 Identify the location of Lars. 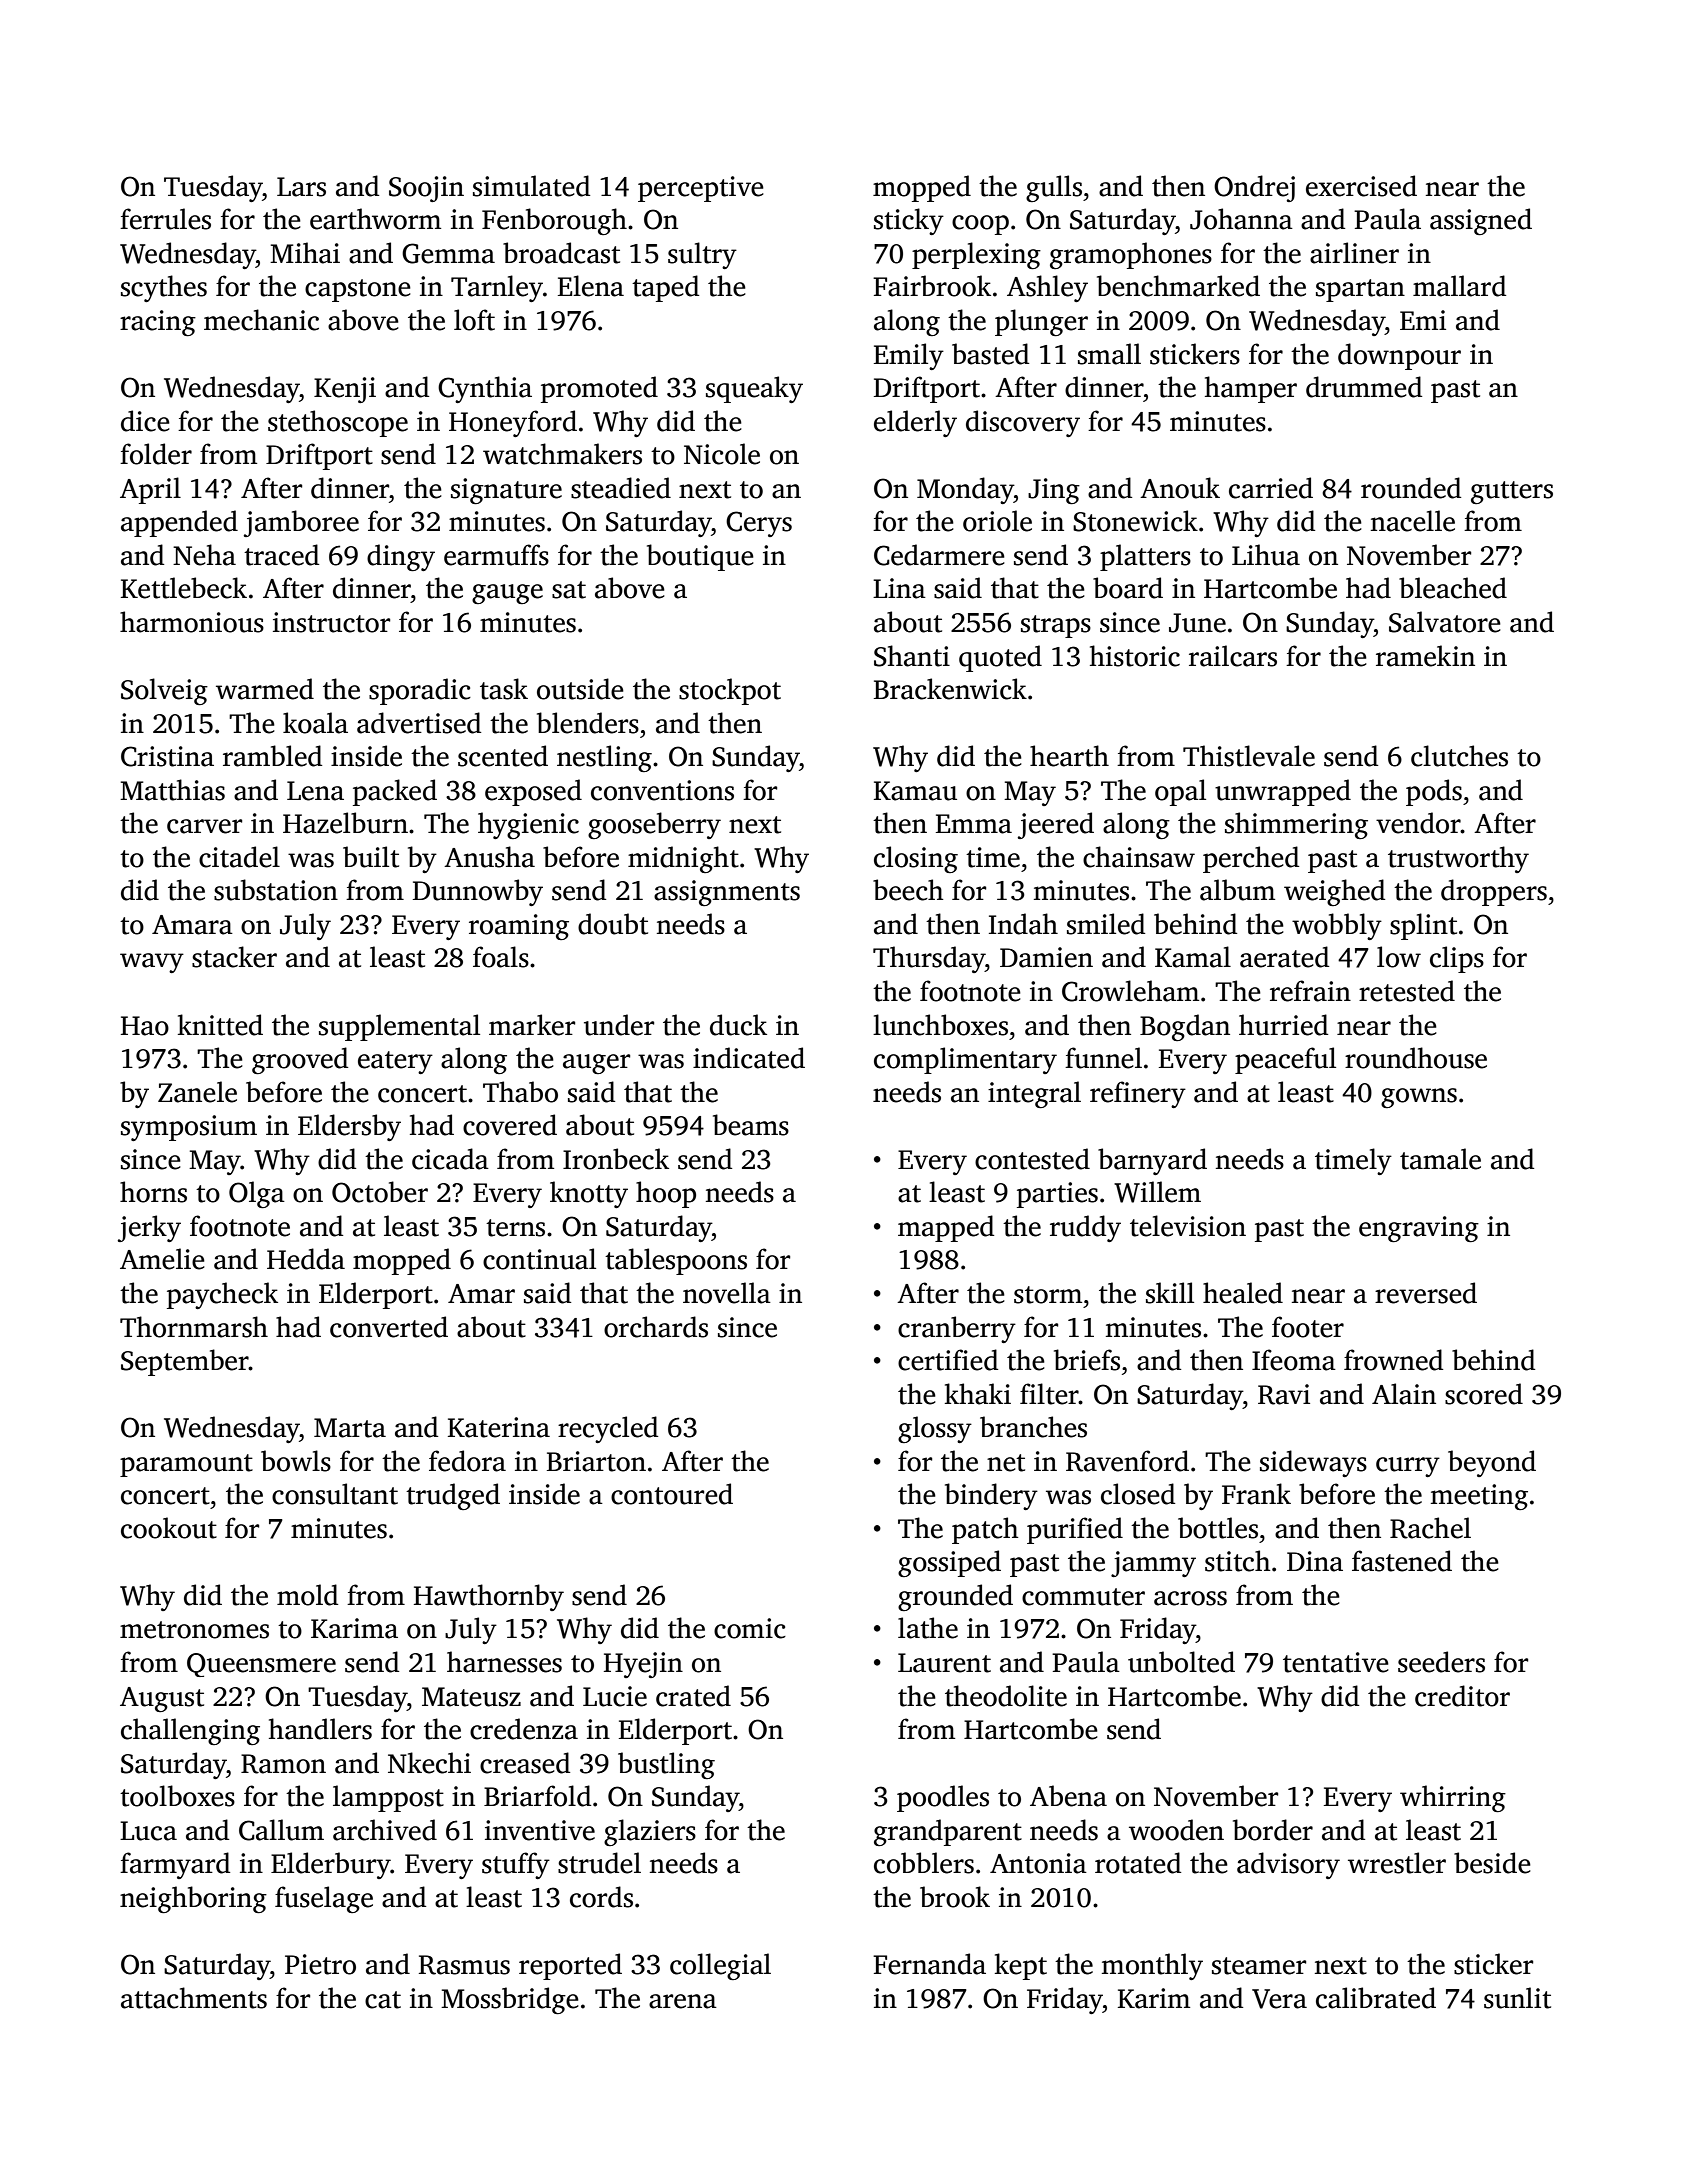
(301, 187).
